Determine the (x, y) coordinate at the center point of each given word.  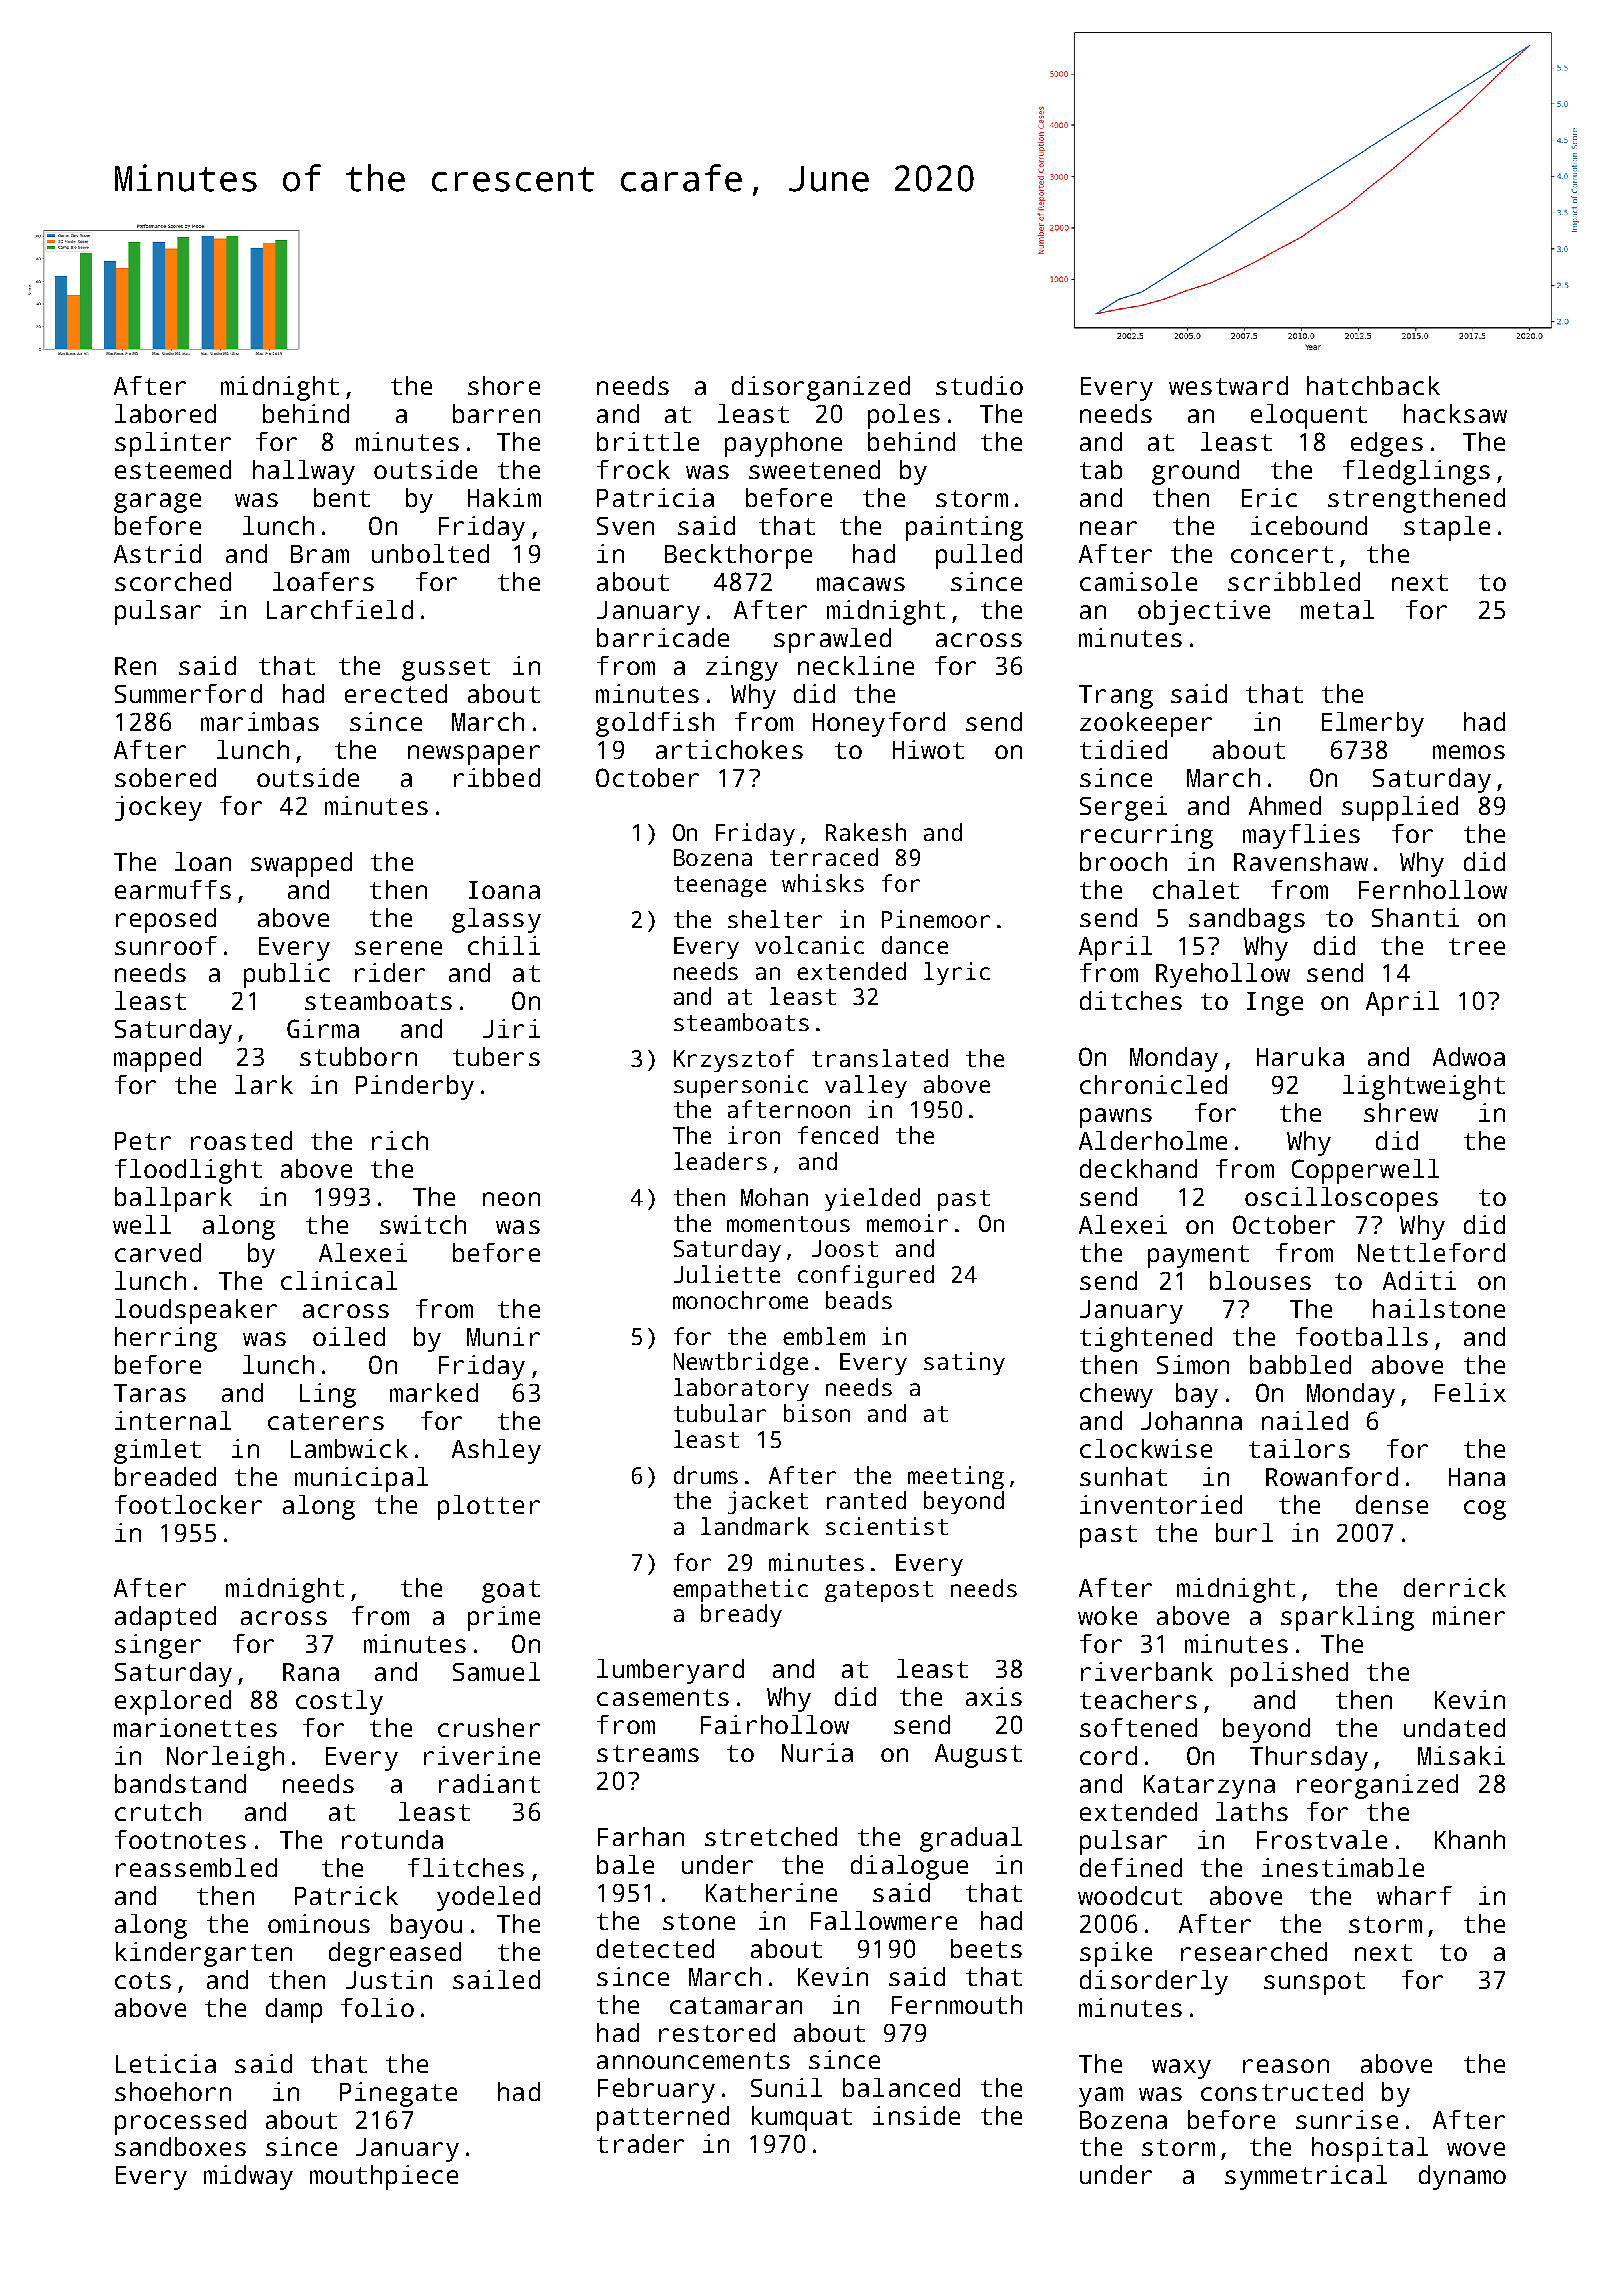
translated (880, 1058)
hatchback (1373, 385)
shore (504, 385)
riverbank (1147, 1671)
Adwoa (1469, 1056)
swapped (301, 864)
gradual (971, 1839)
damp (294, 2010)
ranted (866, 1500)
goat (511, 1591)
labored (165, 413)
